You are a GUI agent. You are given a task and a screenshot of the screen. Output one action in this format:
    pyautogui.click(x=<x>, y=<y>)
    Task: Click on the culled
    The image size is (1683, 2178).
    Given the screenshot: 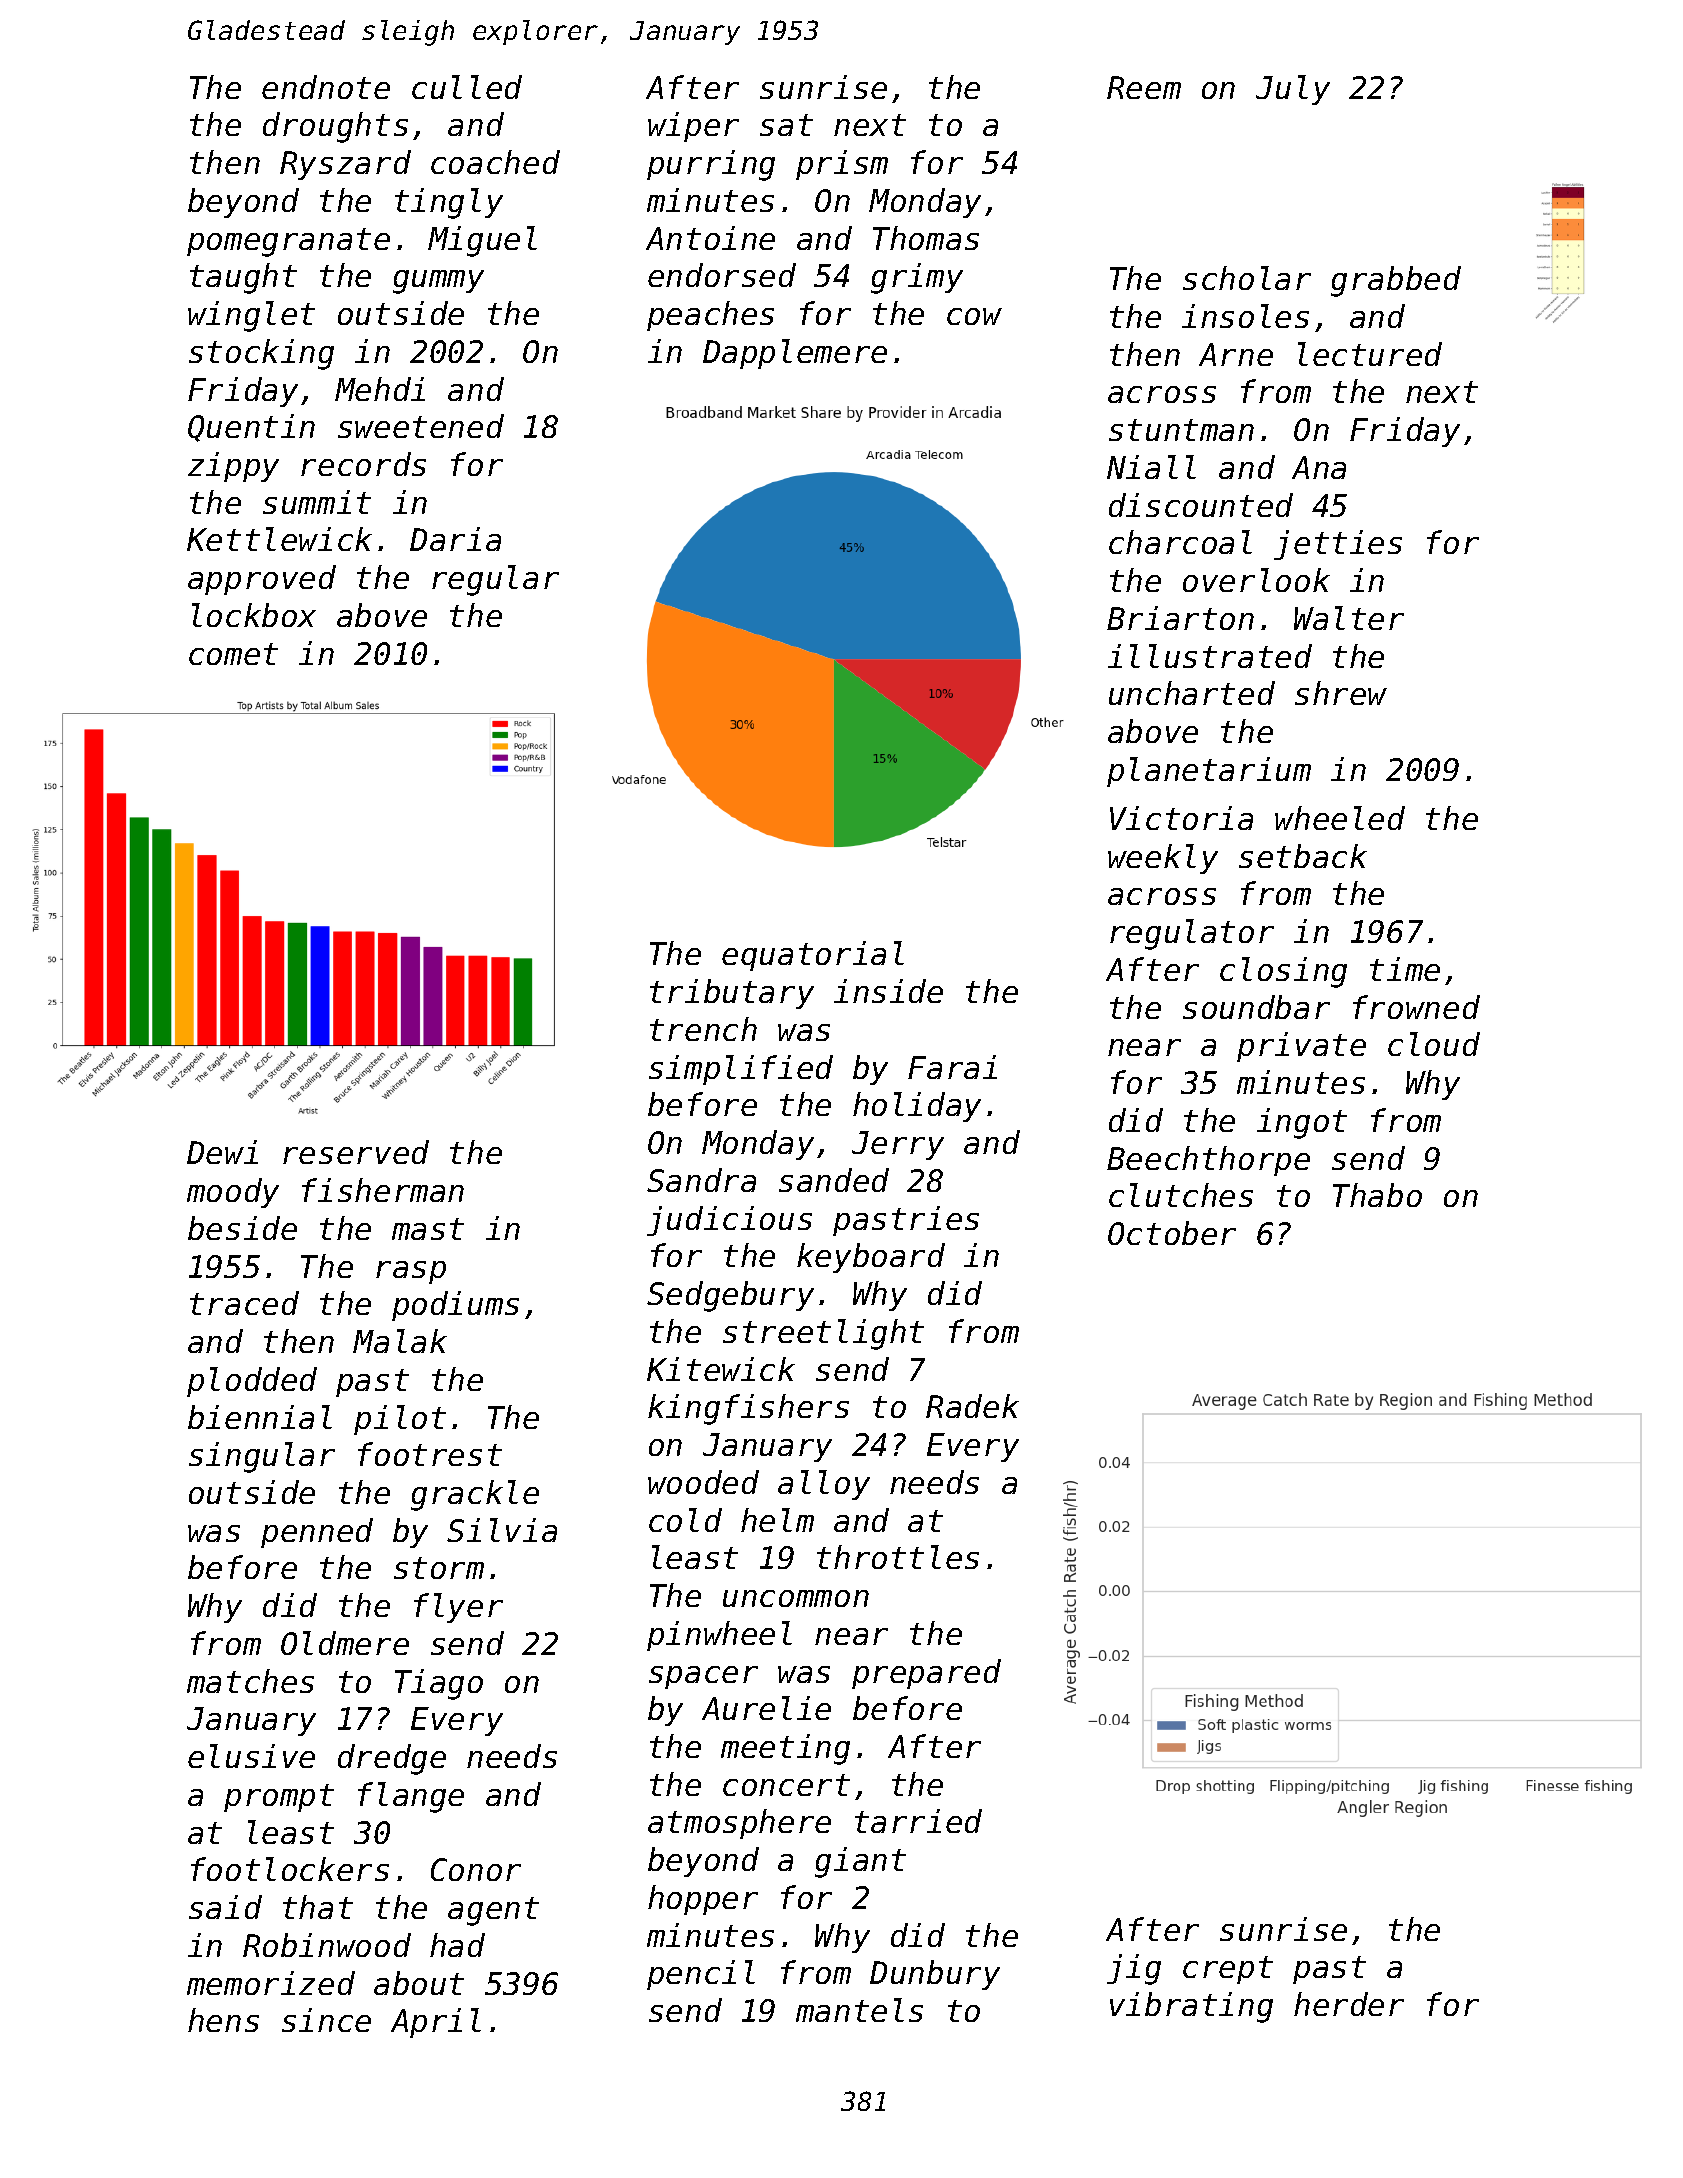 What is the action you would take?
    pyautogui.click(x=467, y=87)
